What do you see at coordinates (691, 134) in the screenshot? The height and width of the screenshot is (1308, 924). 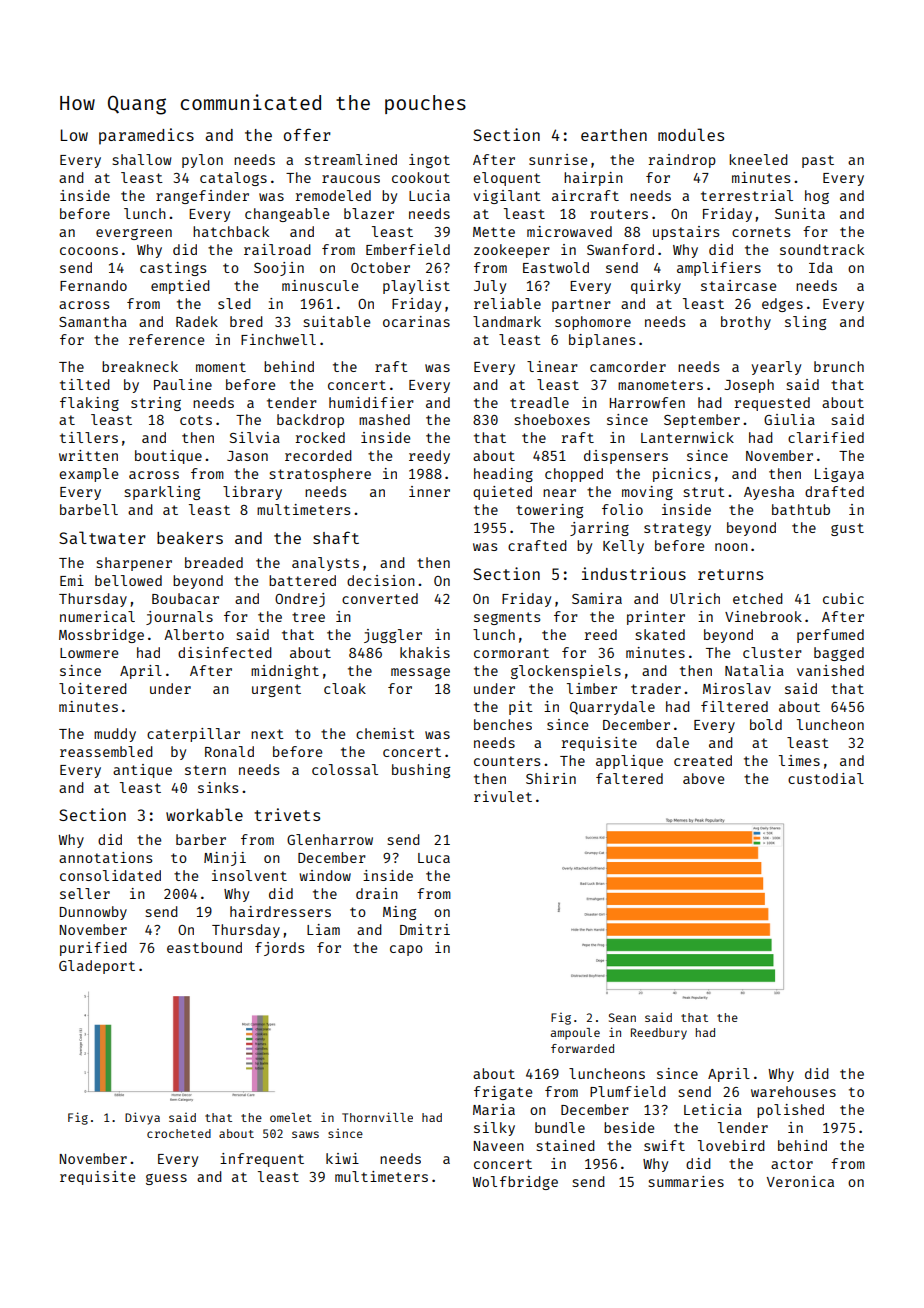 I see `modules` at bounding box center [691, 134].
